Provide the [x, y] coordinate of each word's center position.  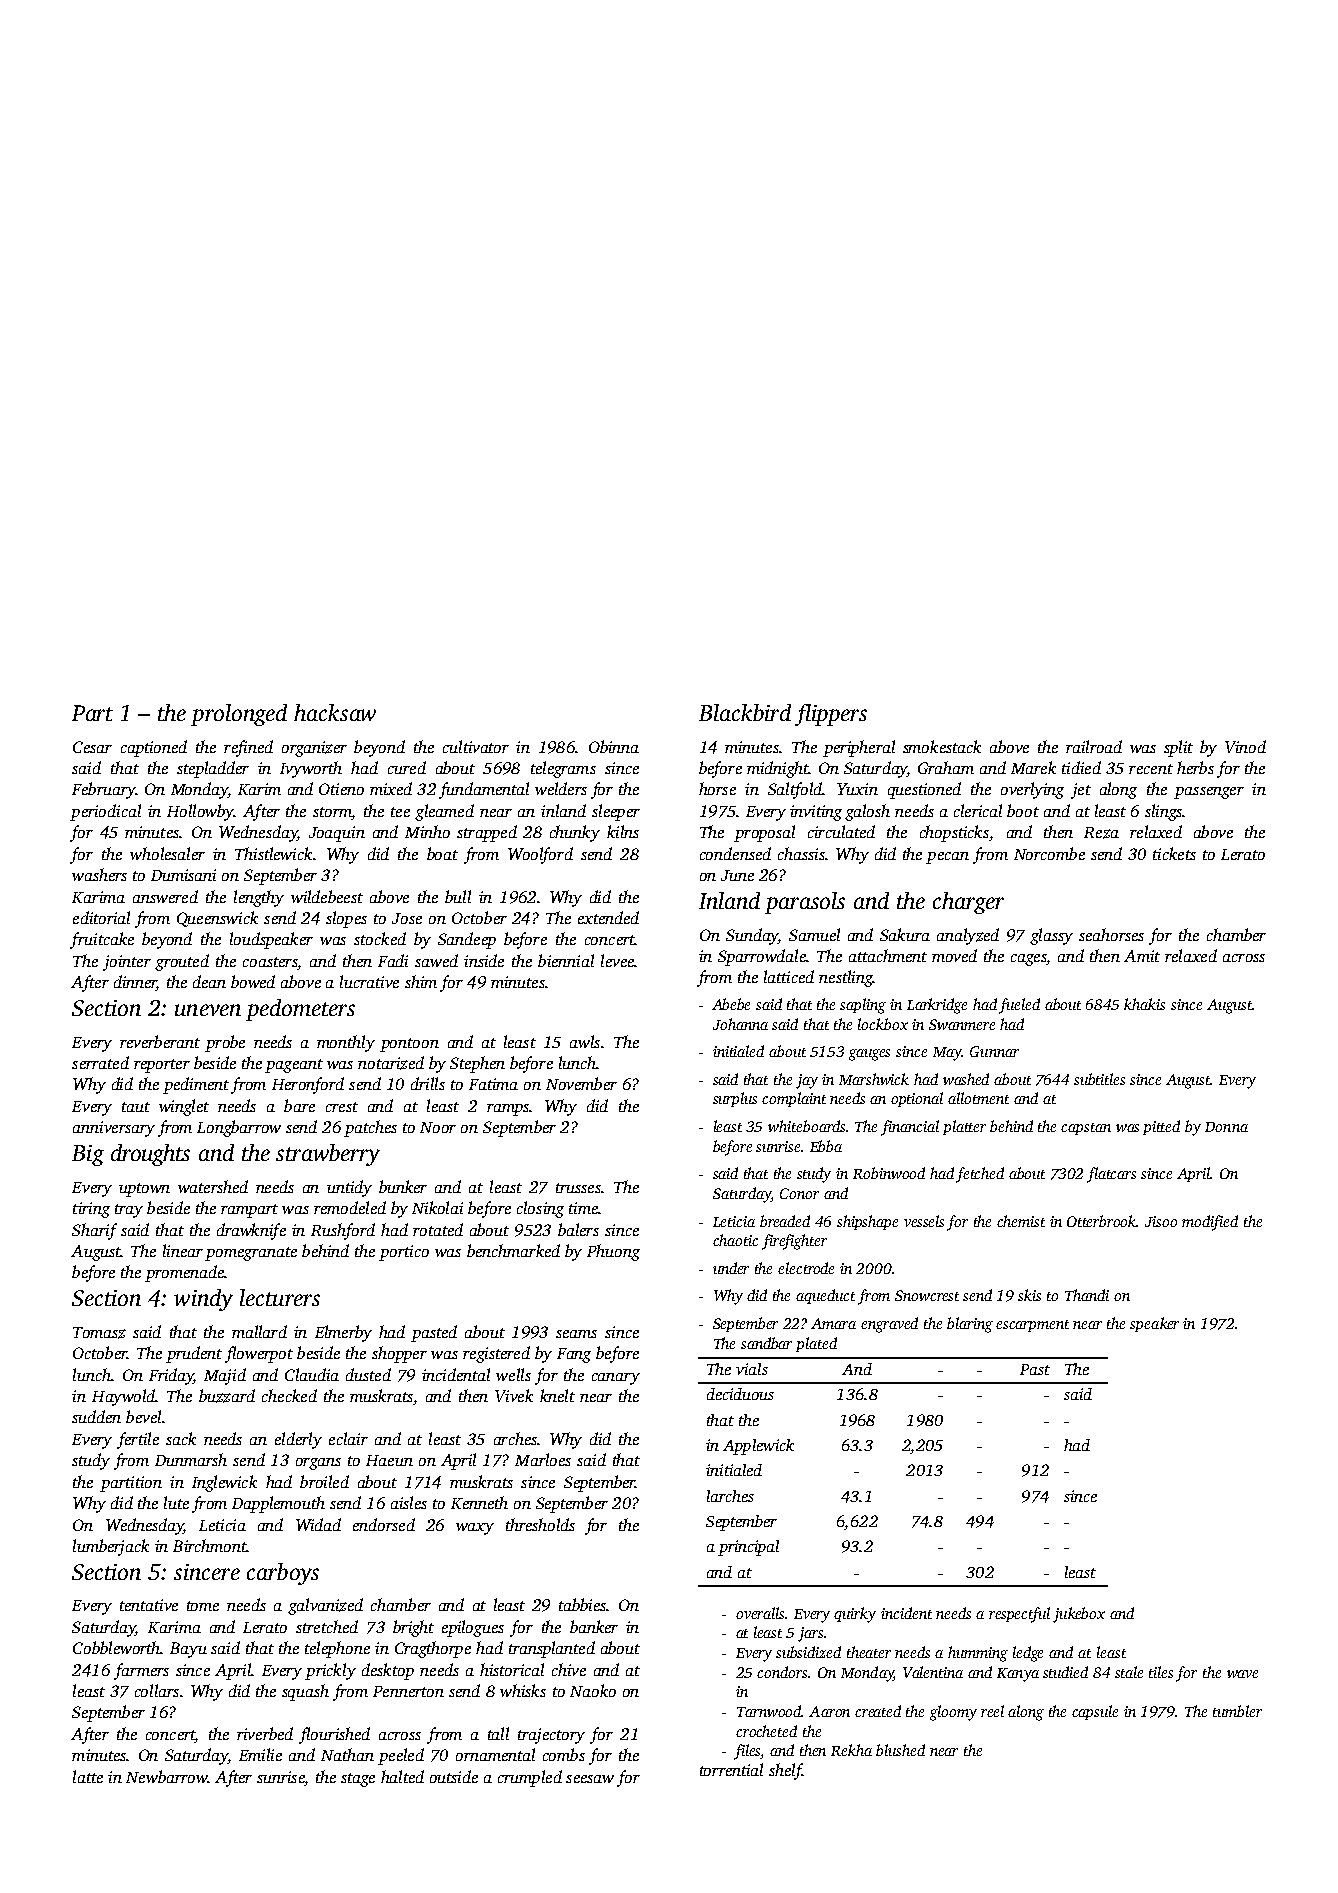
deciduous [740, 1394]
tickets [1174, 853]
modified [1210, 1223]
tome [203, 1606]
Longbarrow [239, 1128]
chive [569, 1669]
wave [1242, 1674]
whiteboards [806, 1126]
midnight [778, 769]
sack [181, 1438]
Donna [1226, 1127]
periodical [105, 812]
